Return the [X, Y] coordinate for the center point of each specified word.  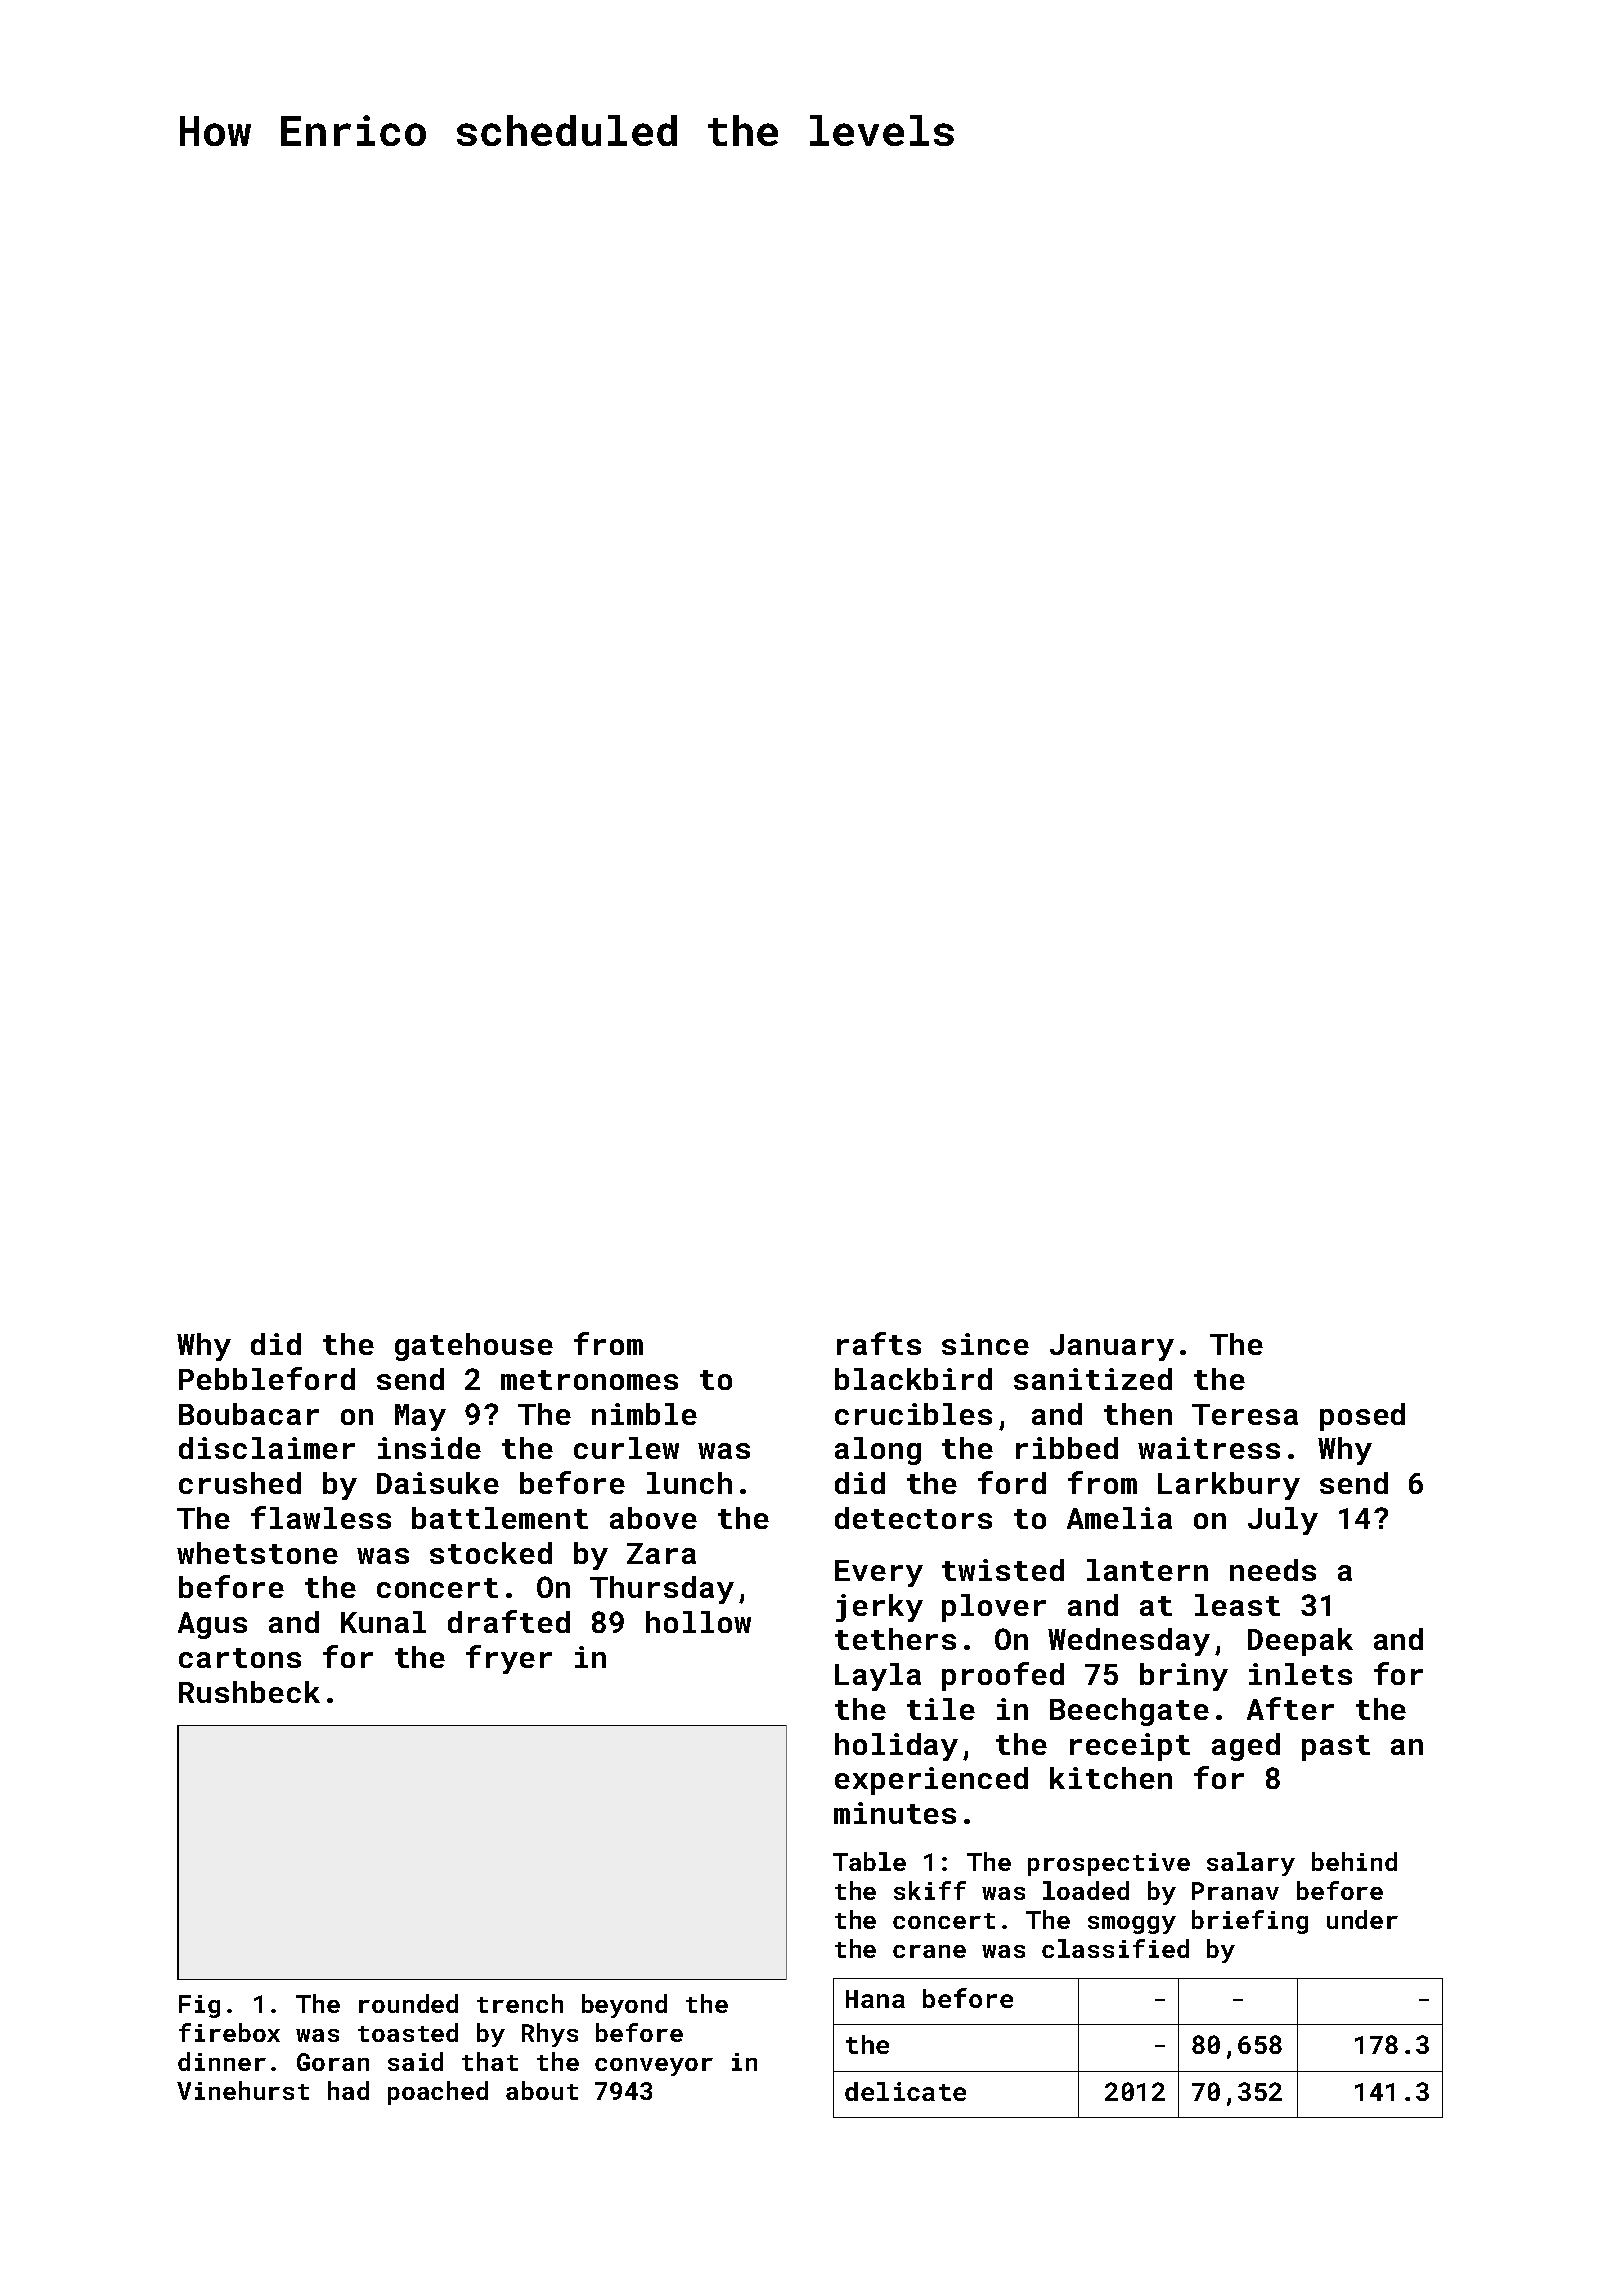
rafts [879, 1343]
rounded [408, 2003]
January [1112, 1347]
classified [1115, 1948]
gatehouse [474, 1347]
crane [929, 1951]
